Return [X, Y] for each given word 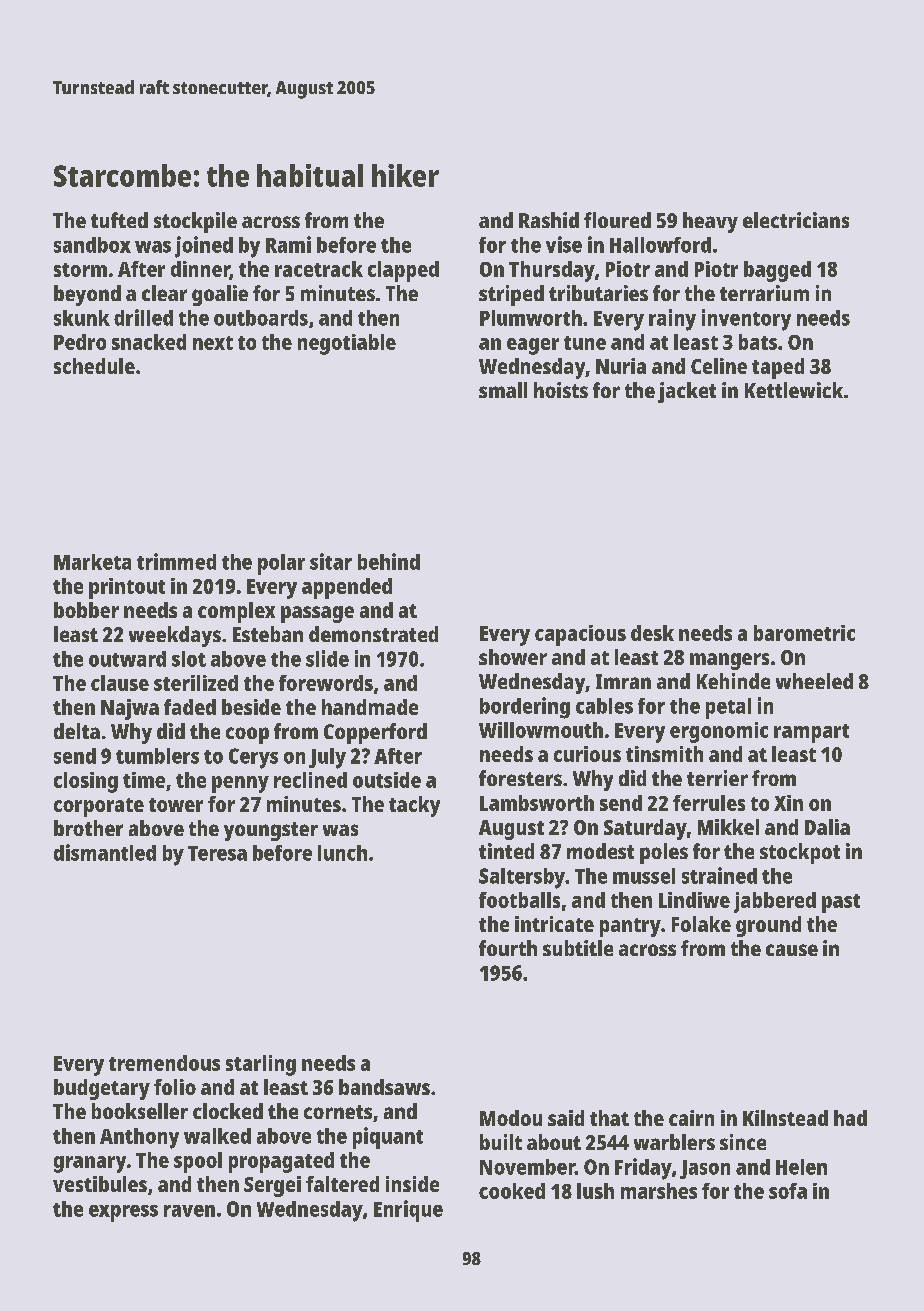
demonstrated [373, 634]
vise [564, 244]
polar [281, 564]
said [566, 1118]
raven [189, 1211]
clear [164, 293]
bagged [777, 271]
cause [792, 950]
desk [652, 633]
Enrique [408, 1211]
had [850, 1118]
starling [261, 1065]
